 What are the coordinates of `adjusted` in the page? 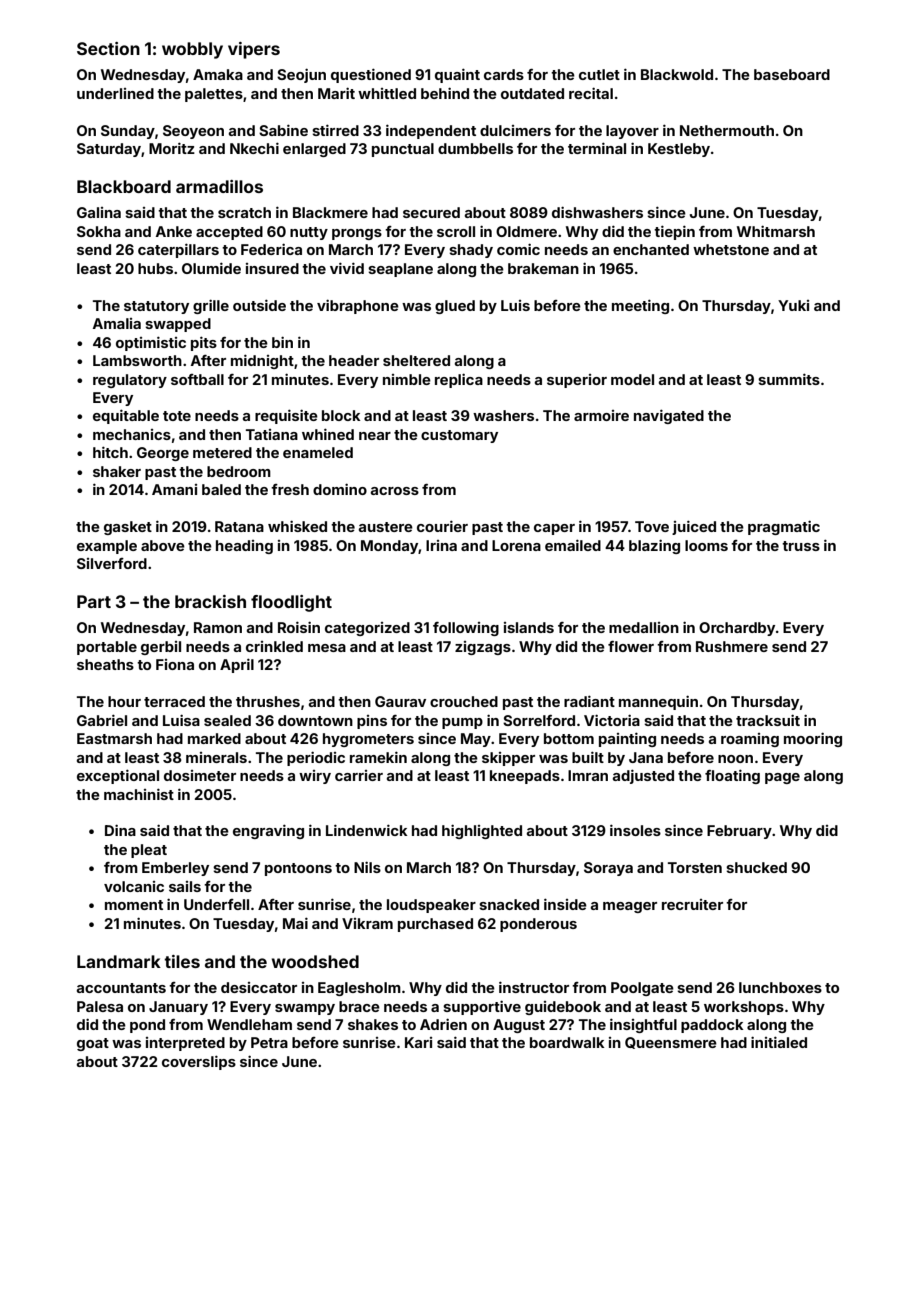 It's located at (643, 776).
